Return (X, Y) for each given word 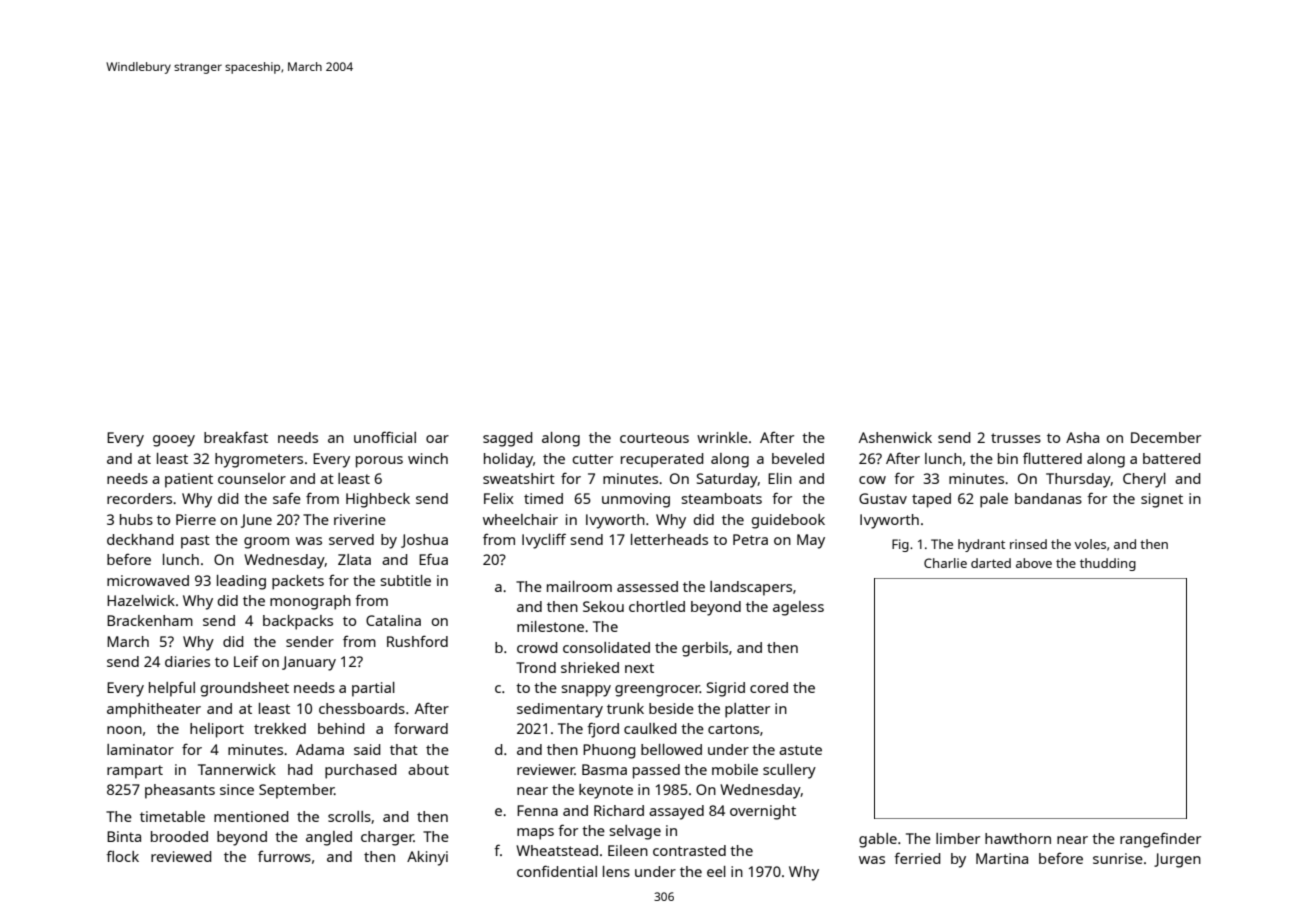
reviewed (181, 856)
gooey (174, 441)
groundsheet (244, 689)
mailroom (579, 586)
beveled (798, 458)
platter (747, 710)
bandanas (1048, 498)
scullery (789, 771)
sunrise (1118, 858)
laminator (140, 749)
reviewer (546, 769)
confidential (557, 871)
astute (800, 750)
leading (241, 582)
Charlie (945, 563)
